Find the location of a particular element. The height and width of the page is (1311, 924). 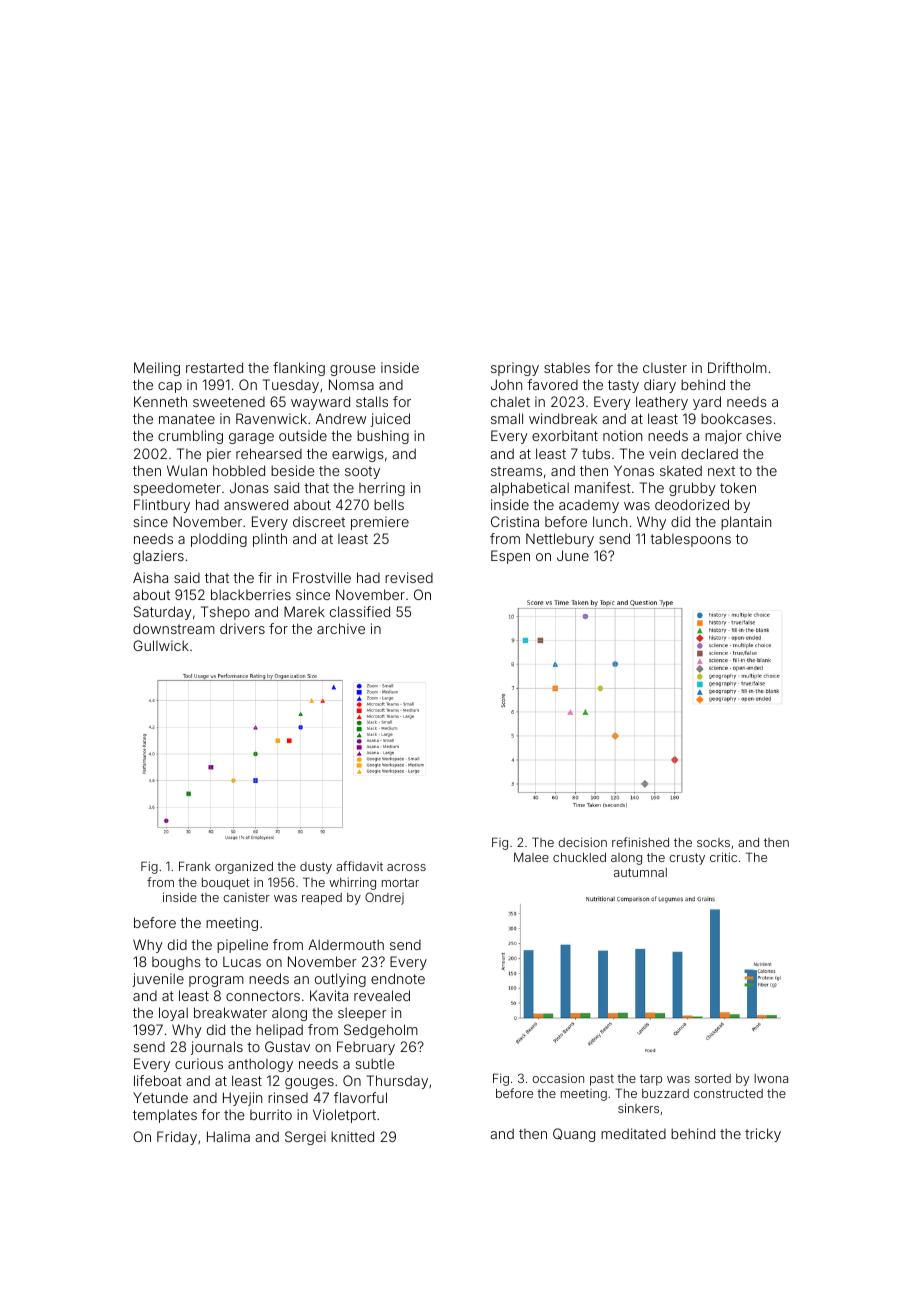

knitted is located at coordinates (352, 1136).
